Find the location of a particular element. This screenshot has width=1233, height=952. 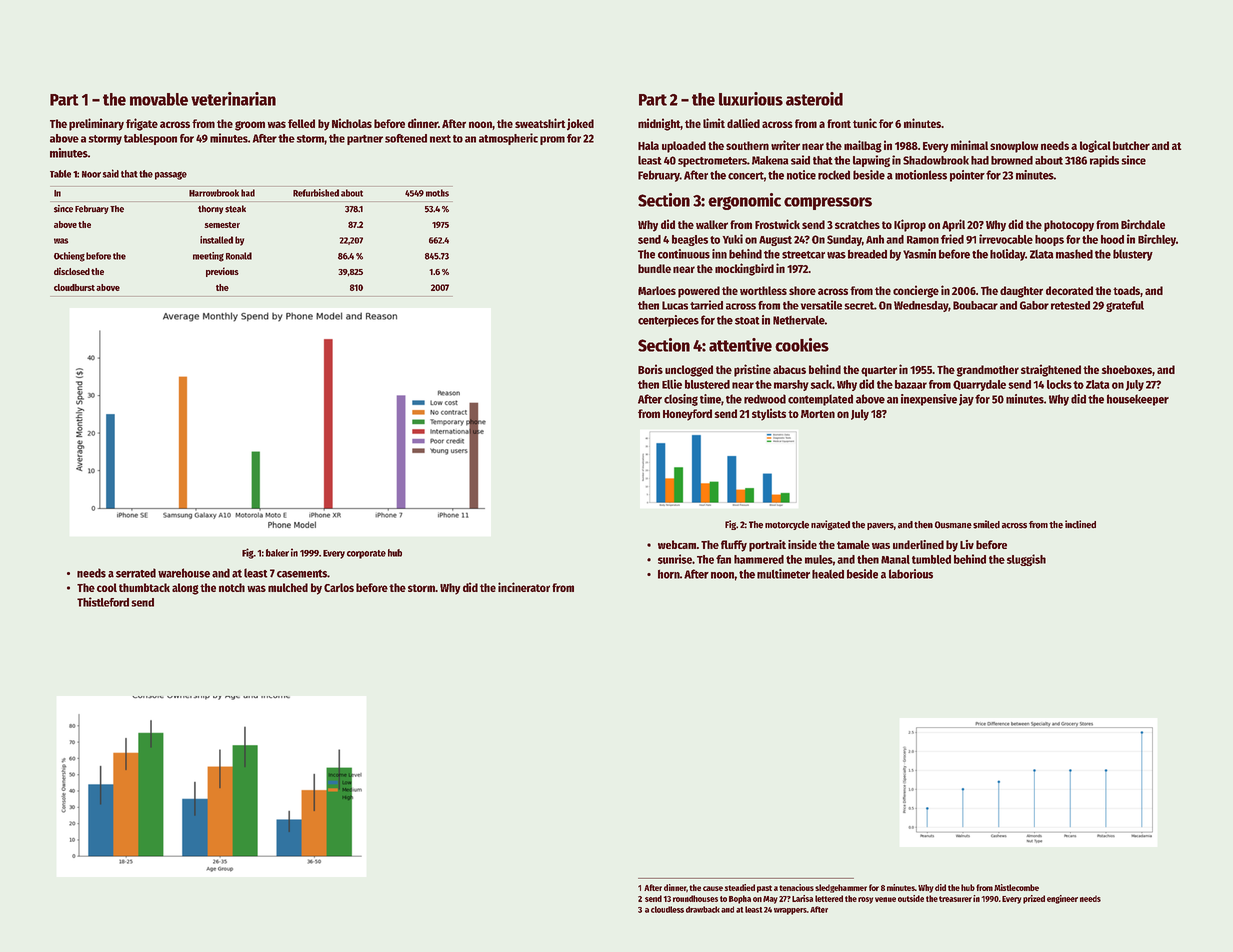

Thistleford is located at coordinates (103, 602).
